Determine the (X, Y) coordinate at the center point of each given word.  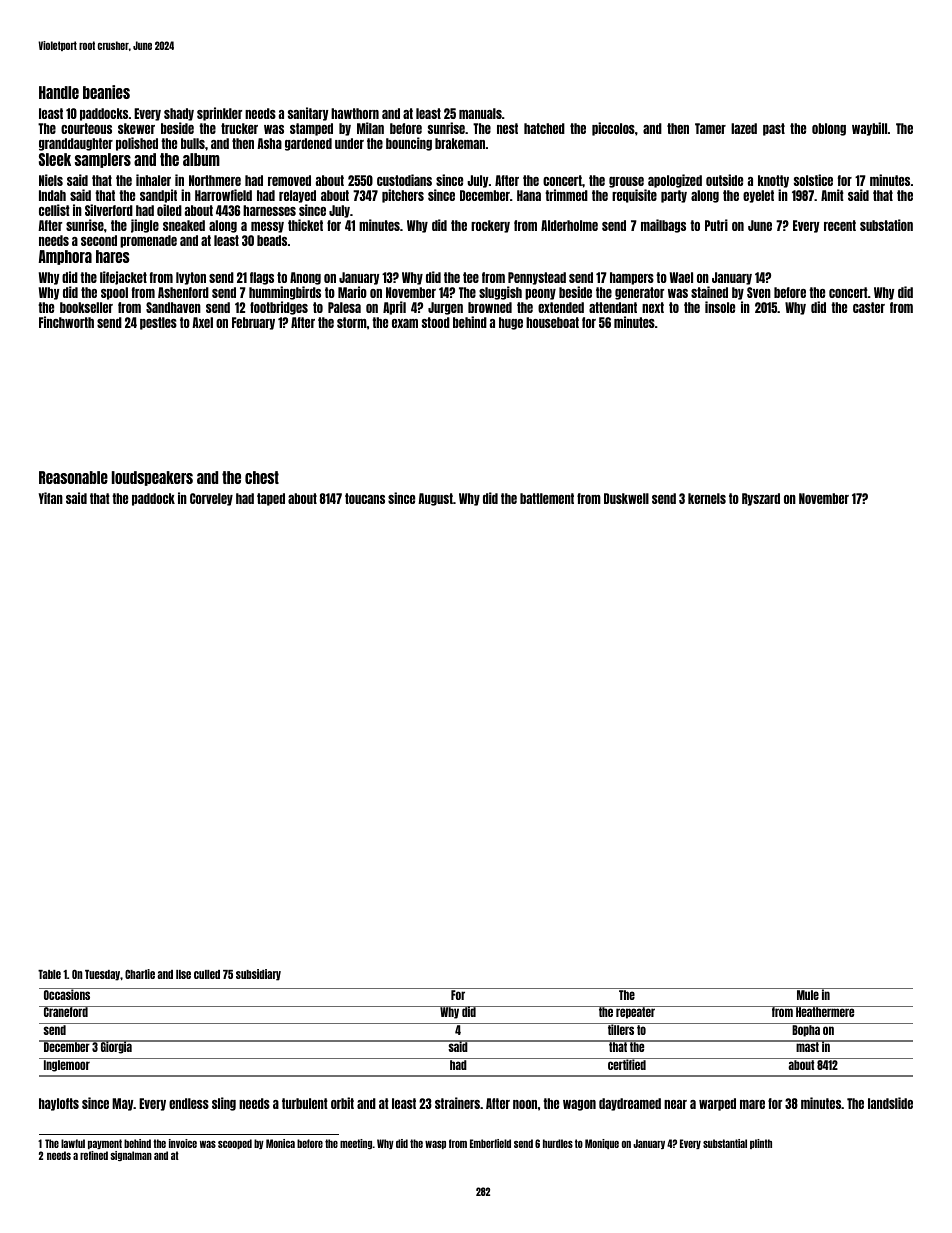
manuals (480, 113)
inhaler (153, 180)
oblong (829, 129)
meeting (356, 1144)
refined (94, 1155)
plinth (761, 1144)
